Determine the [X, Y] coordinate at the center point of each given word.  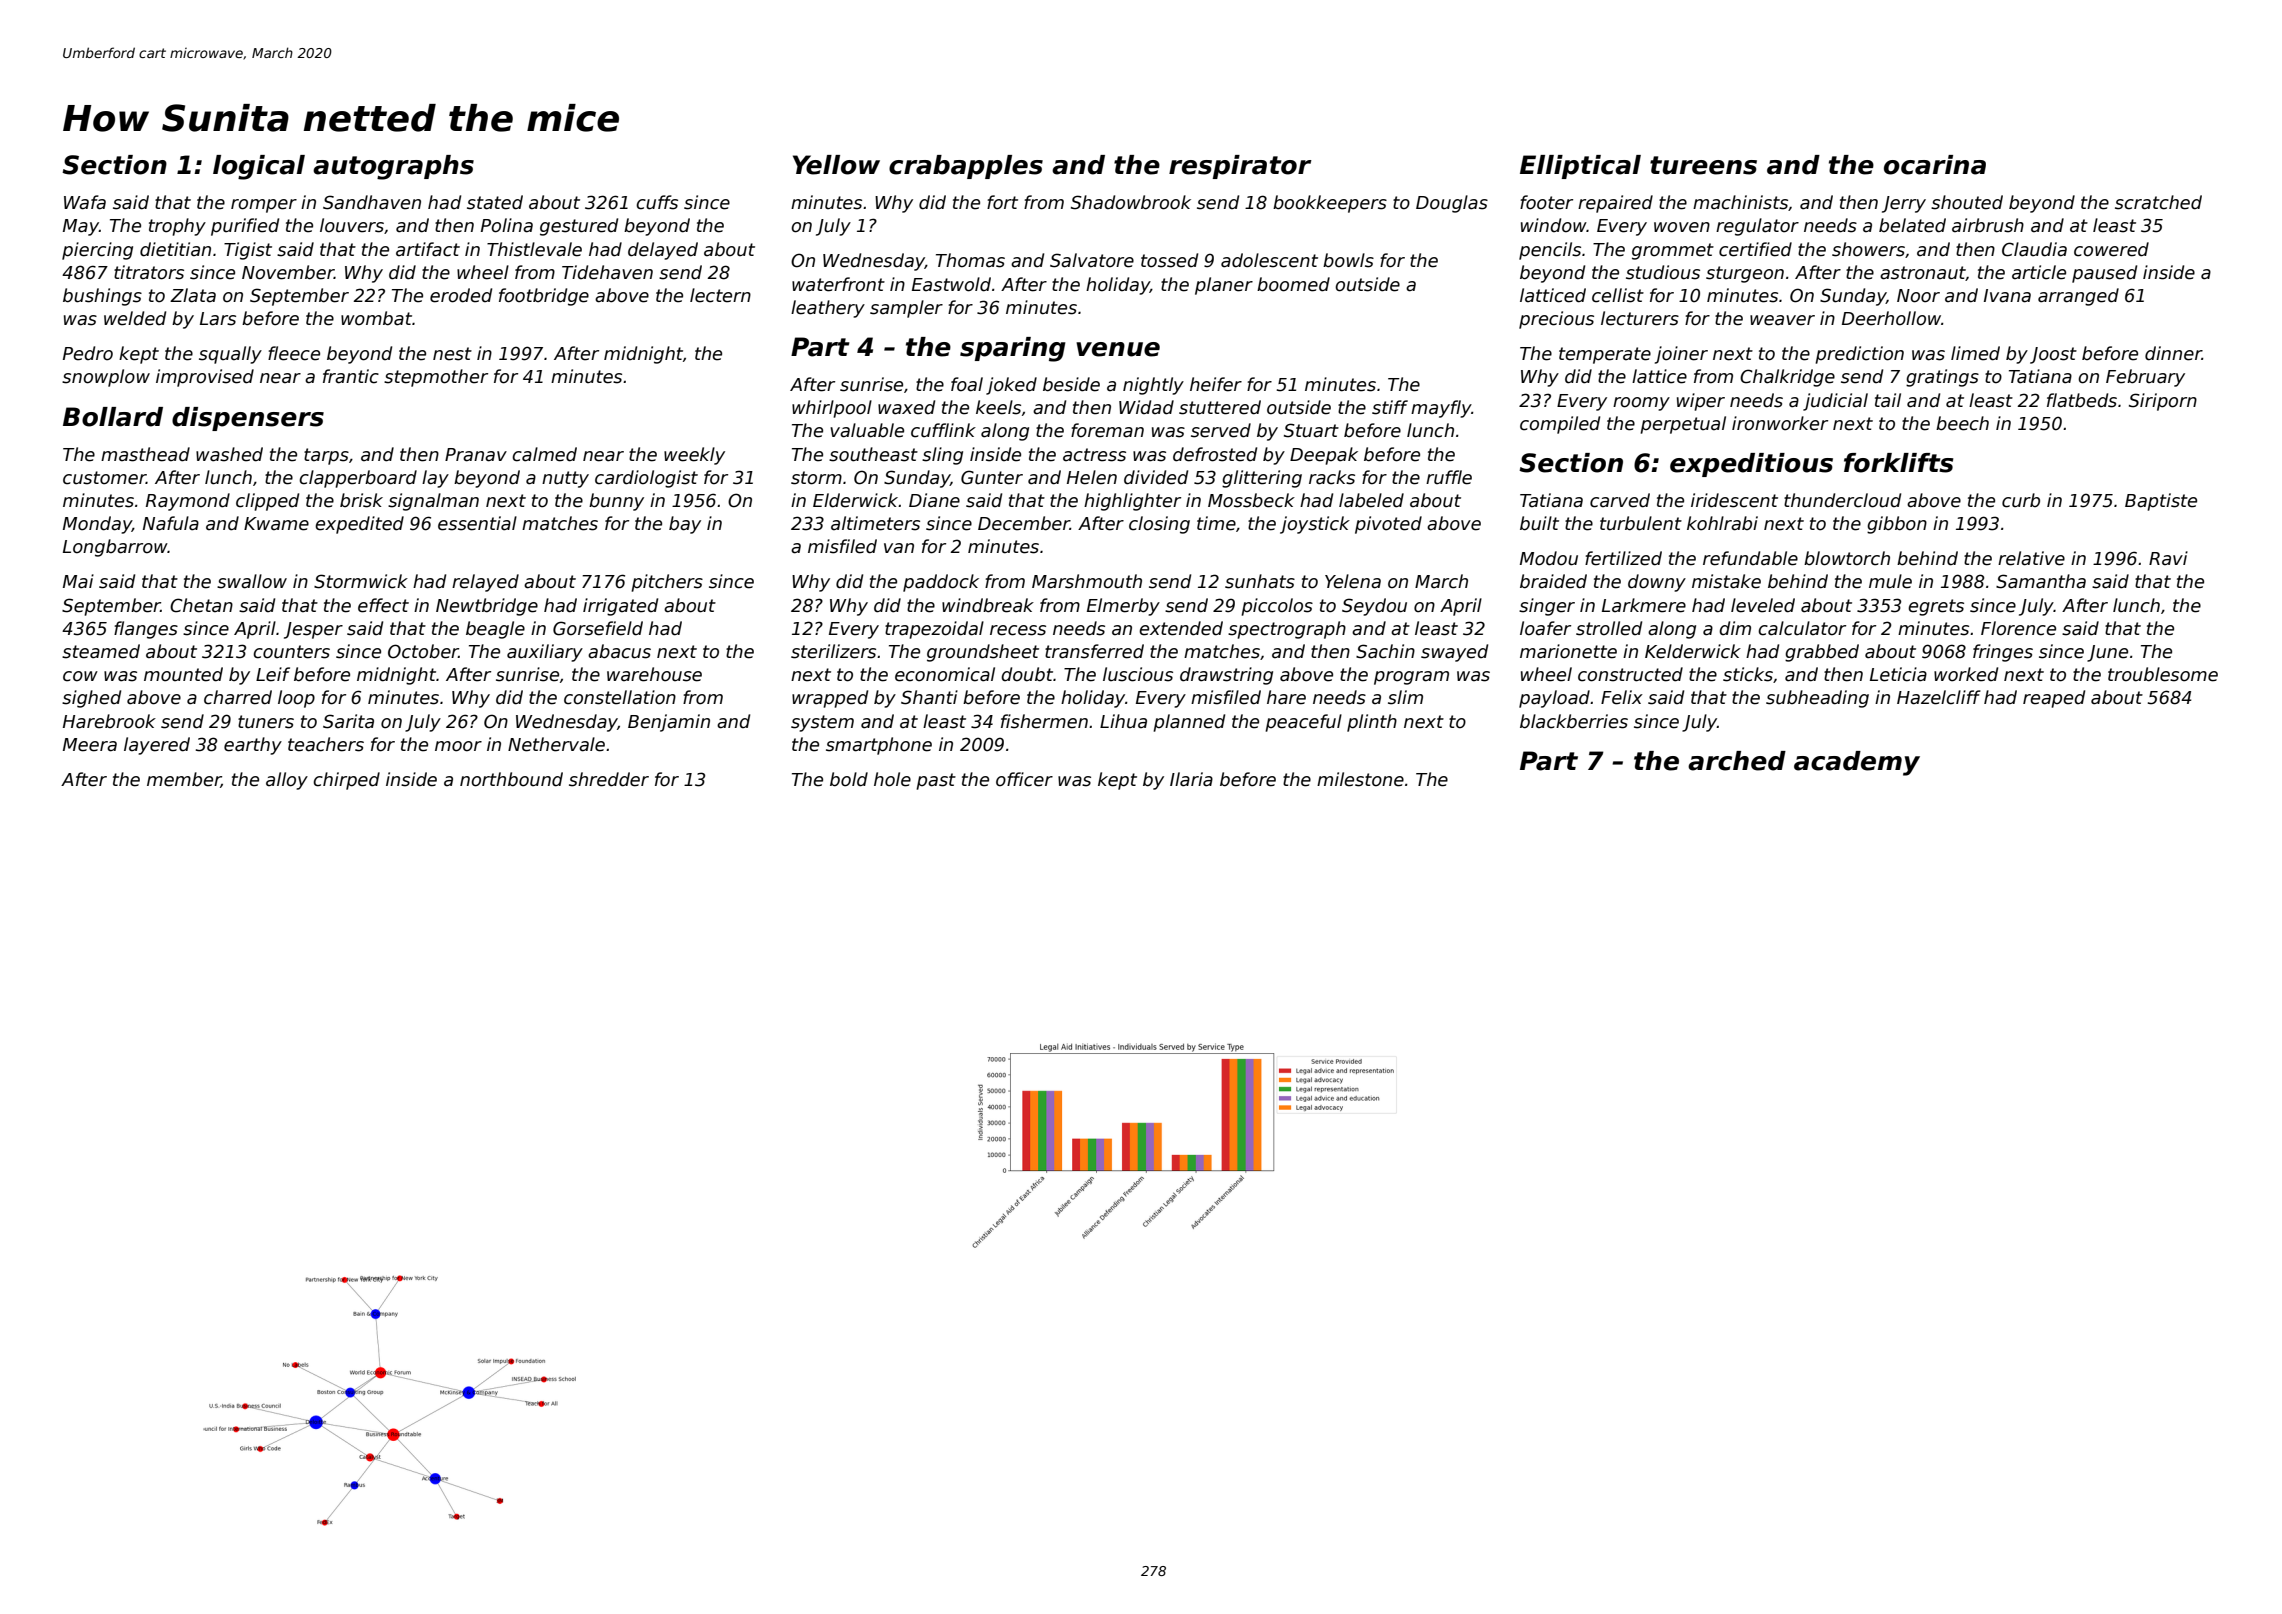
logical [259, 167]
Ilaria [1191, 779]
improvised [205, 378]
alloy [287, 781]
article [2039, 272]
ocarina [1935, 165]
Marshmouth [1087, 581]
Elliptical [1580, 167]
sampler [906, 309]
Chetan [201, 605]
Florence [2018, 628]
